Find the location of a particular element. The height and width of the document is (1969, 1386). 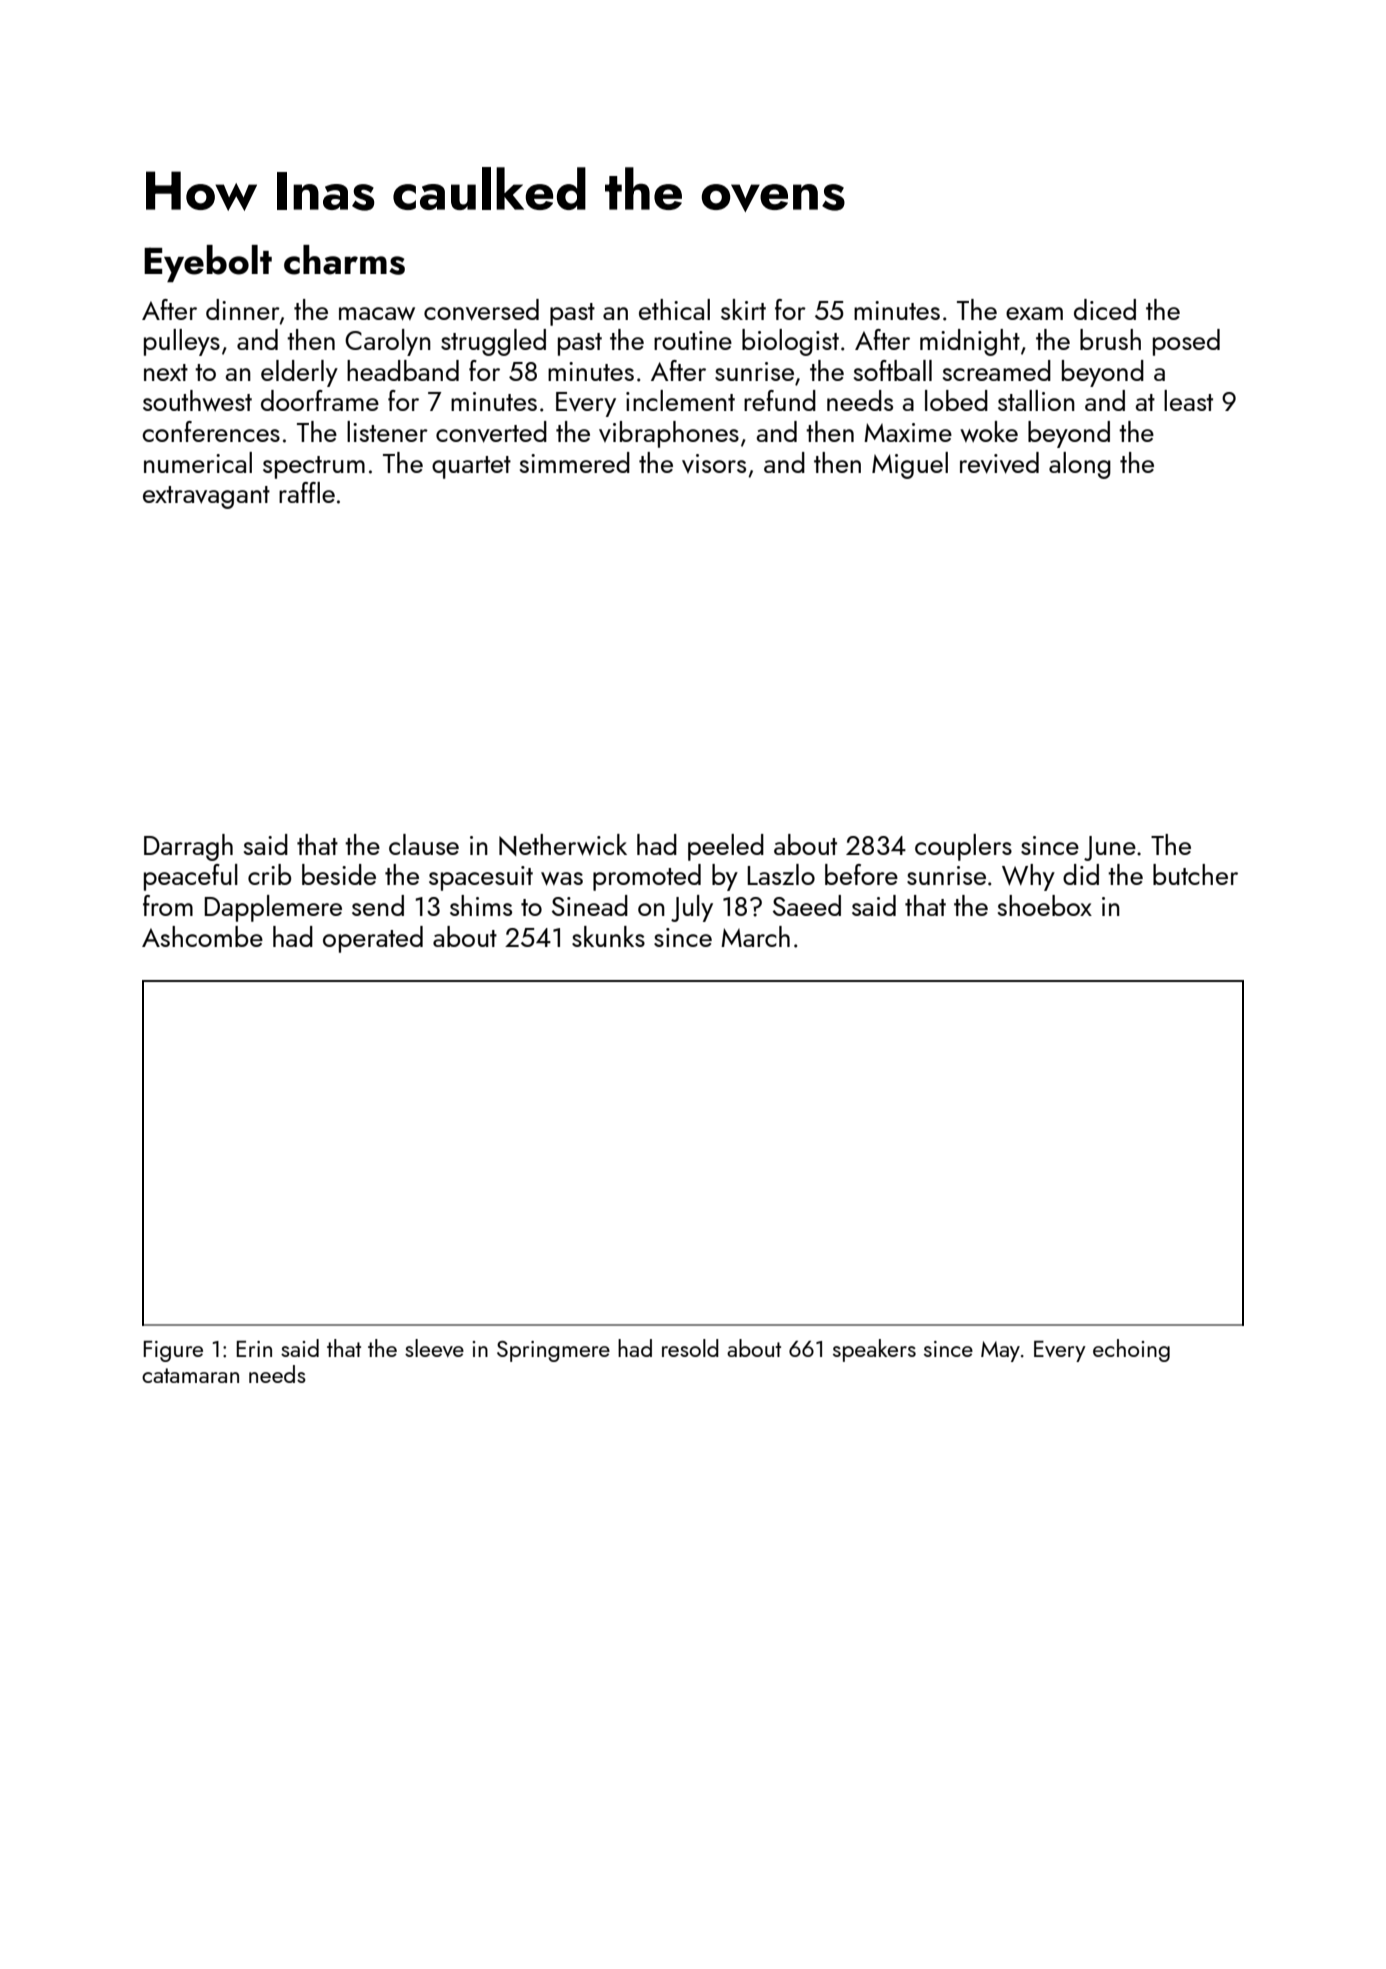

elderly is located at coordinates (299, 373).
